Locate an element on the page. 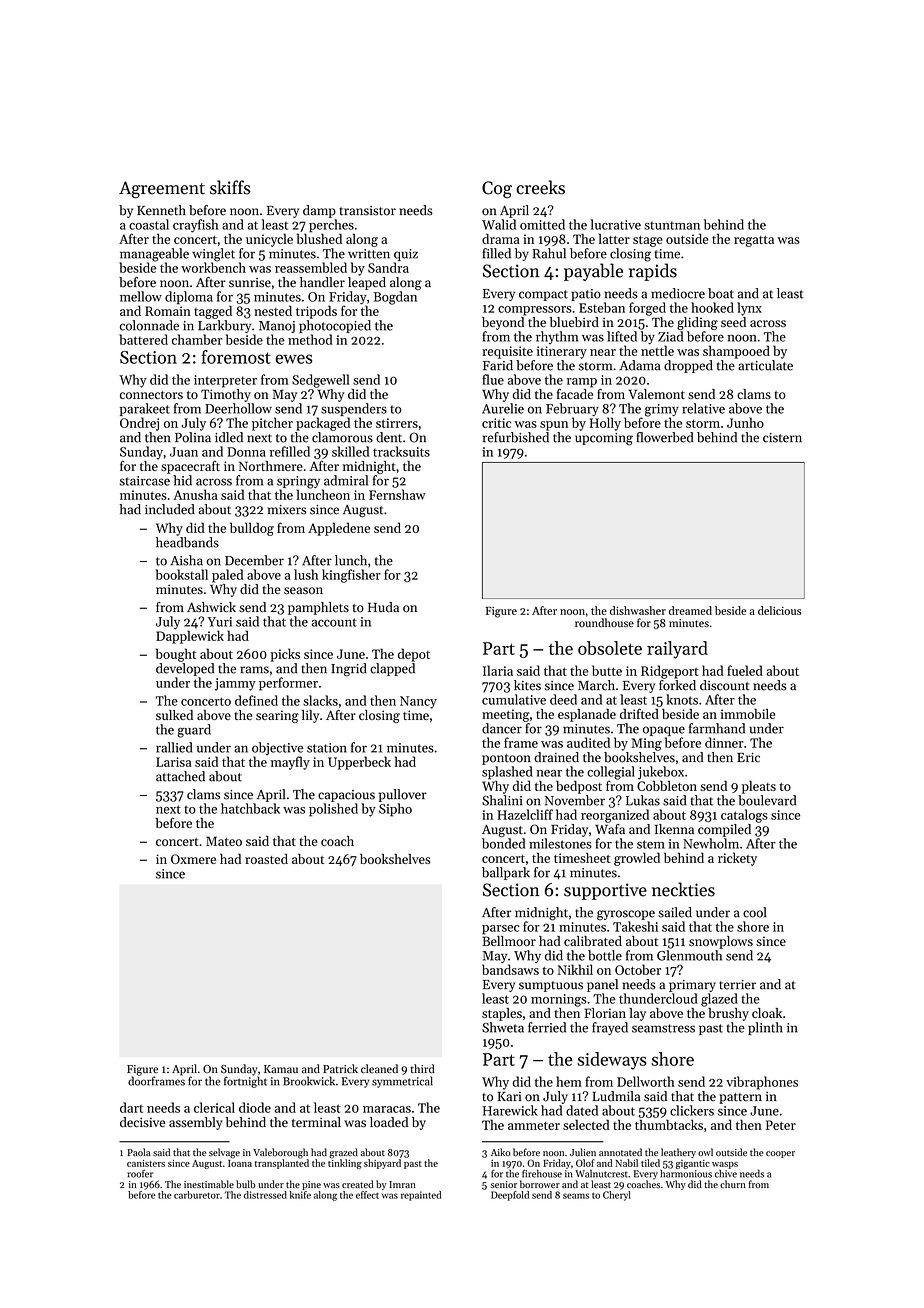 The width and height of the document is (924, 1308). flue is located at coordinates (493, 379).
